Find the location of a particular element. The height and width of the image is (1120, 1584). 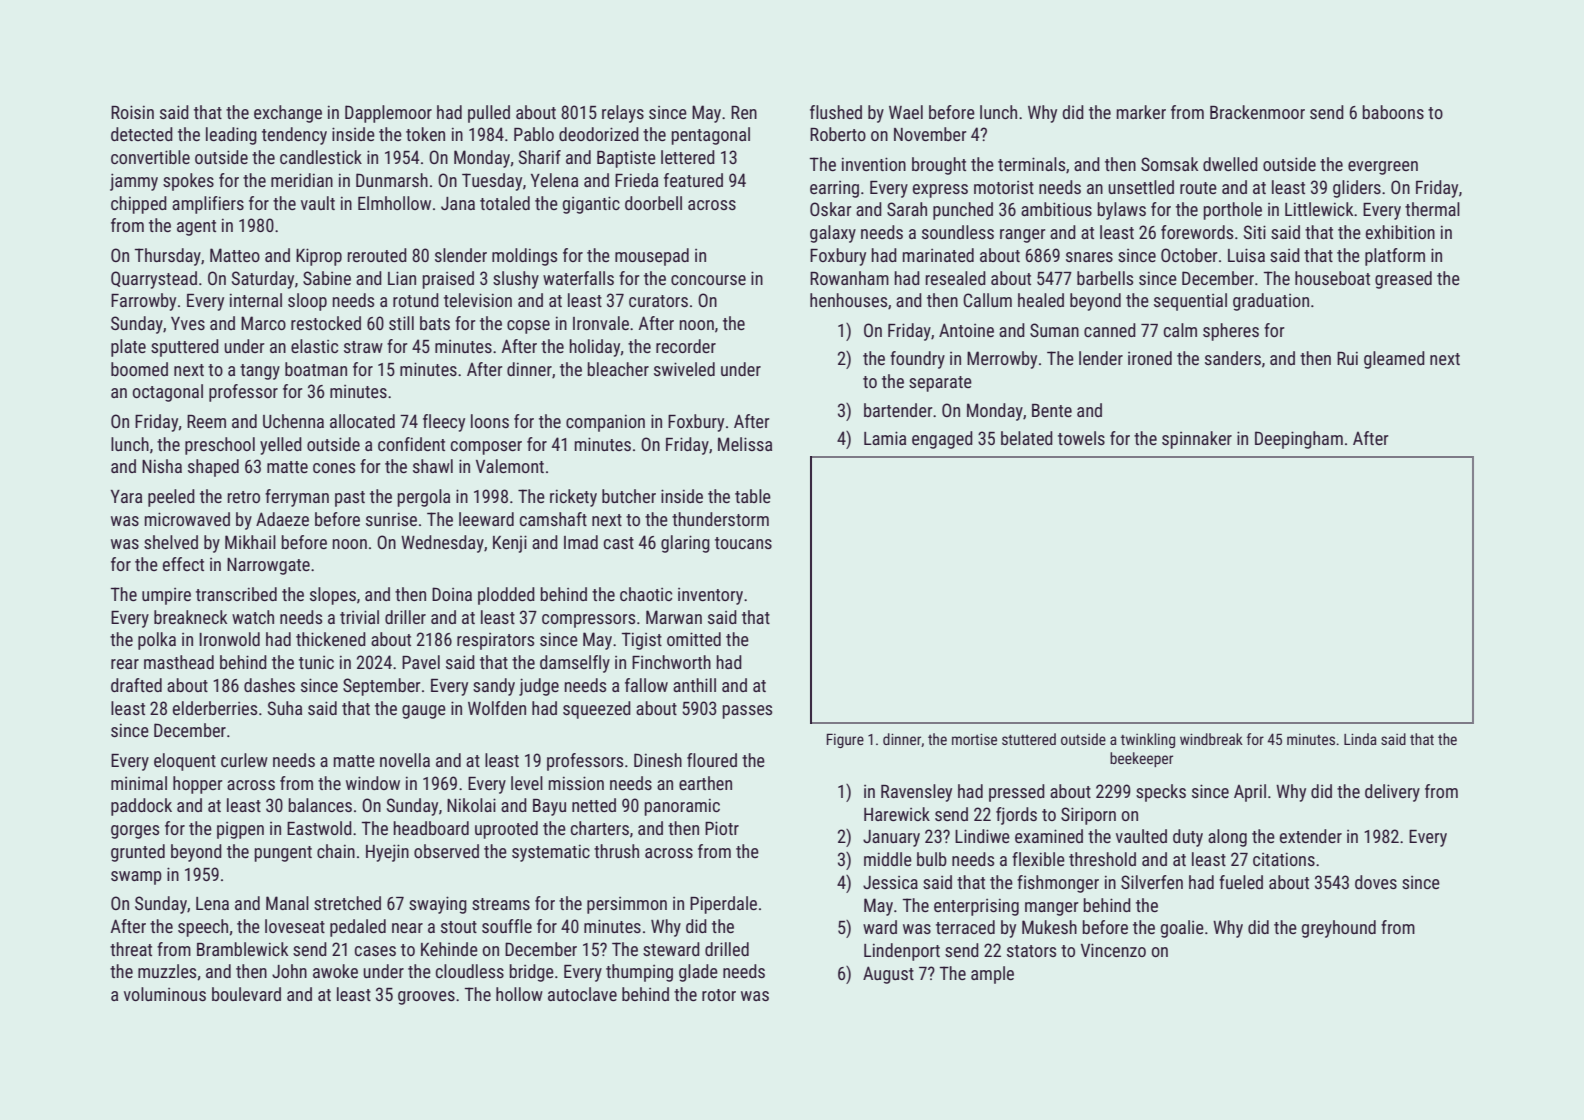

ample is located at coordinates (992, 975).
